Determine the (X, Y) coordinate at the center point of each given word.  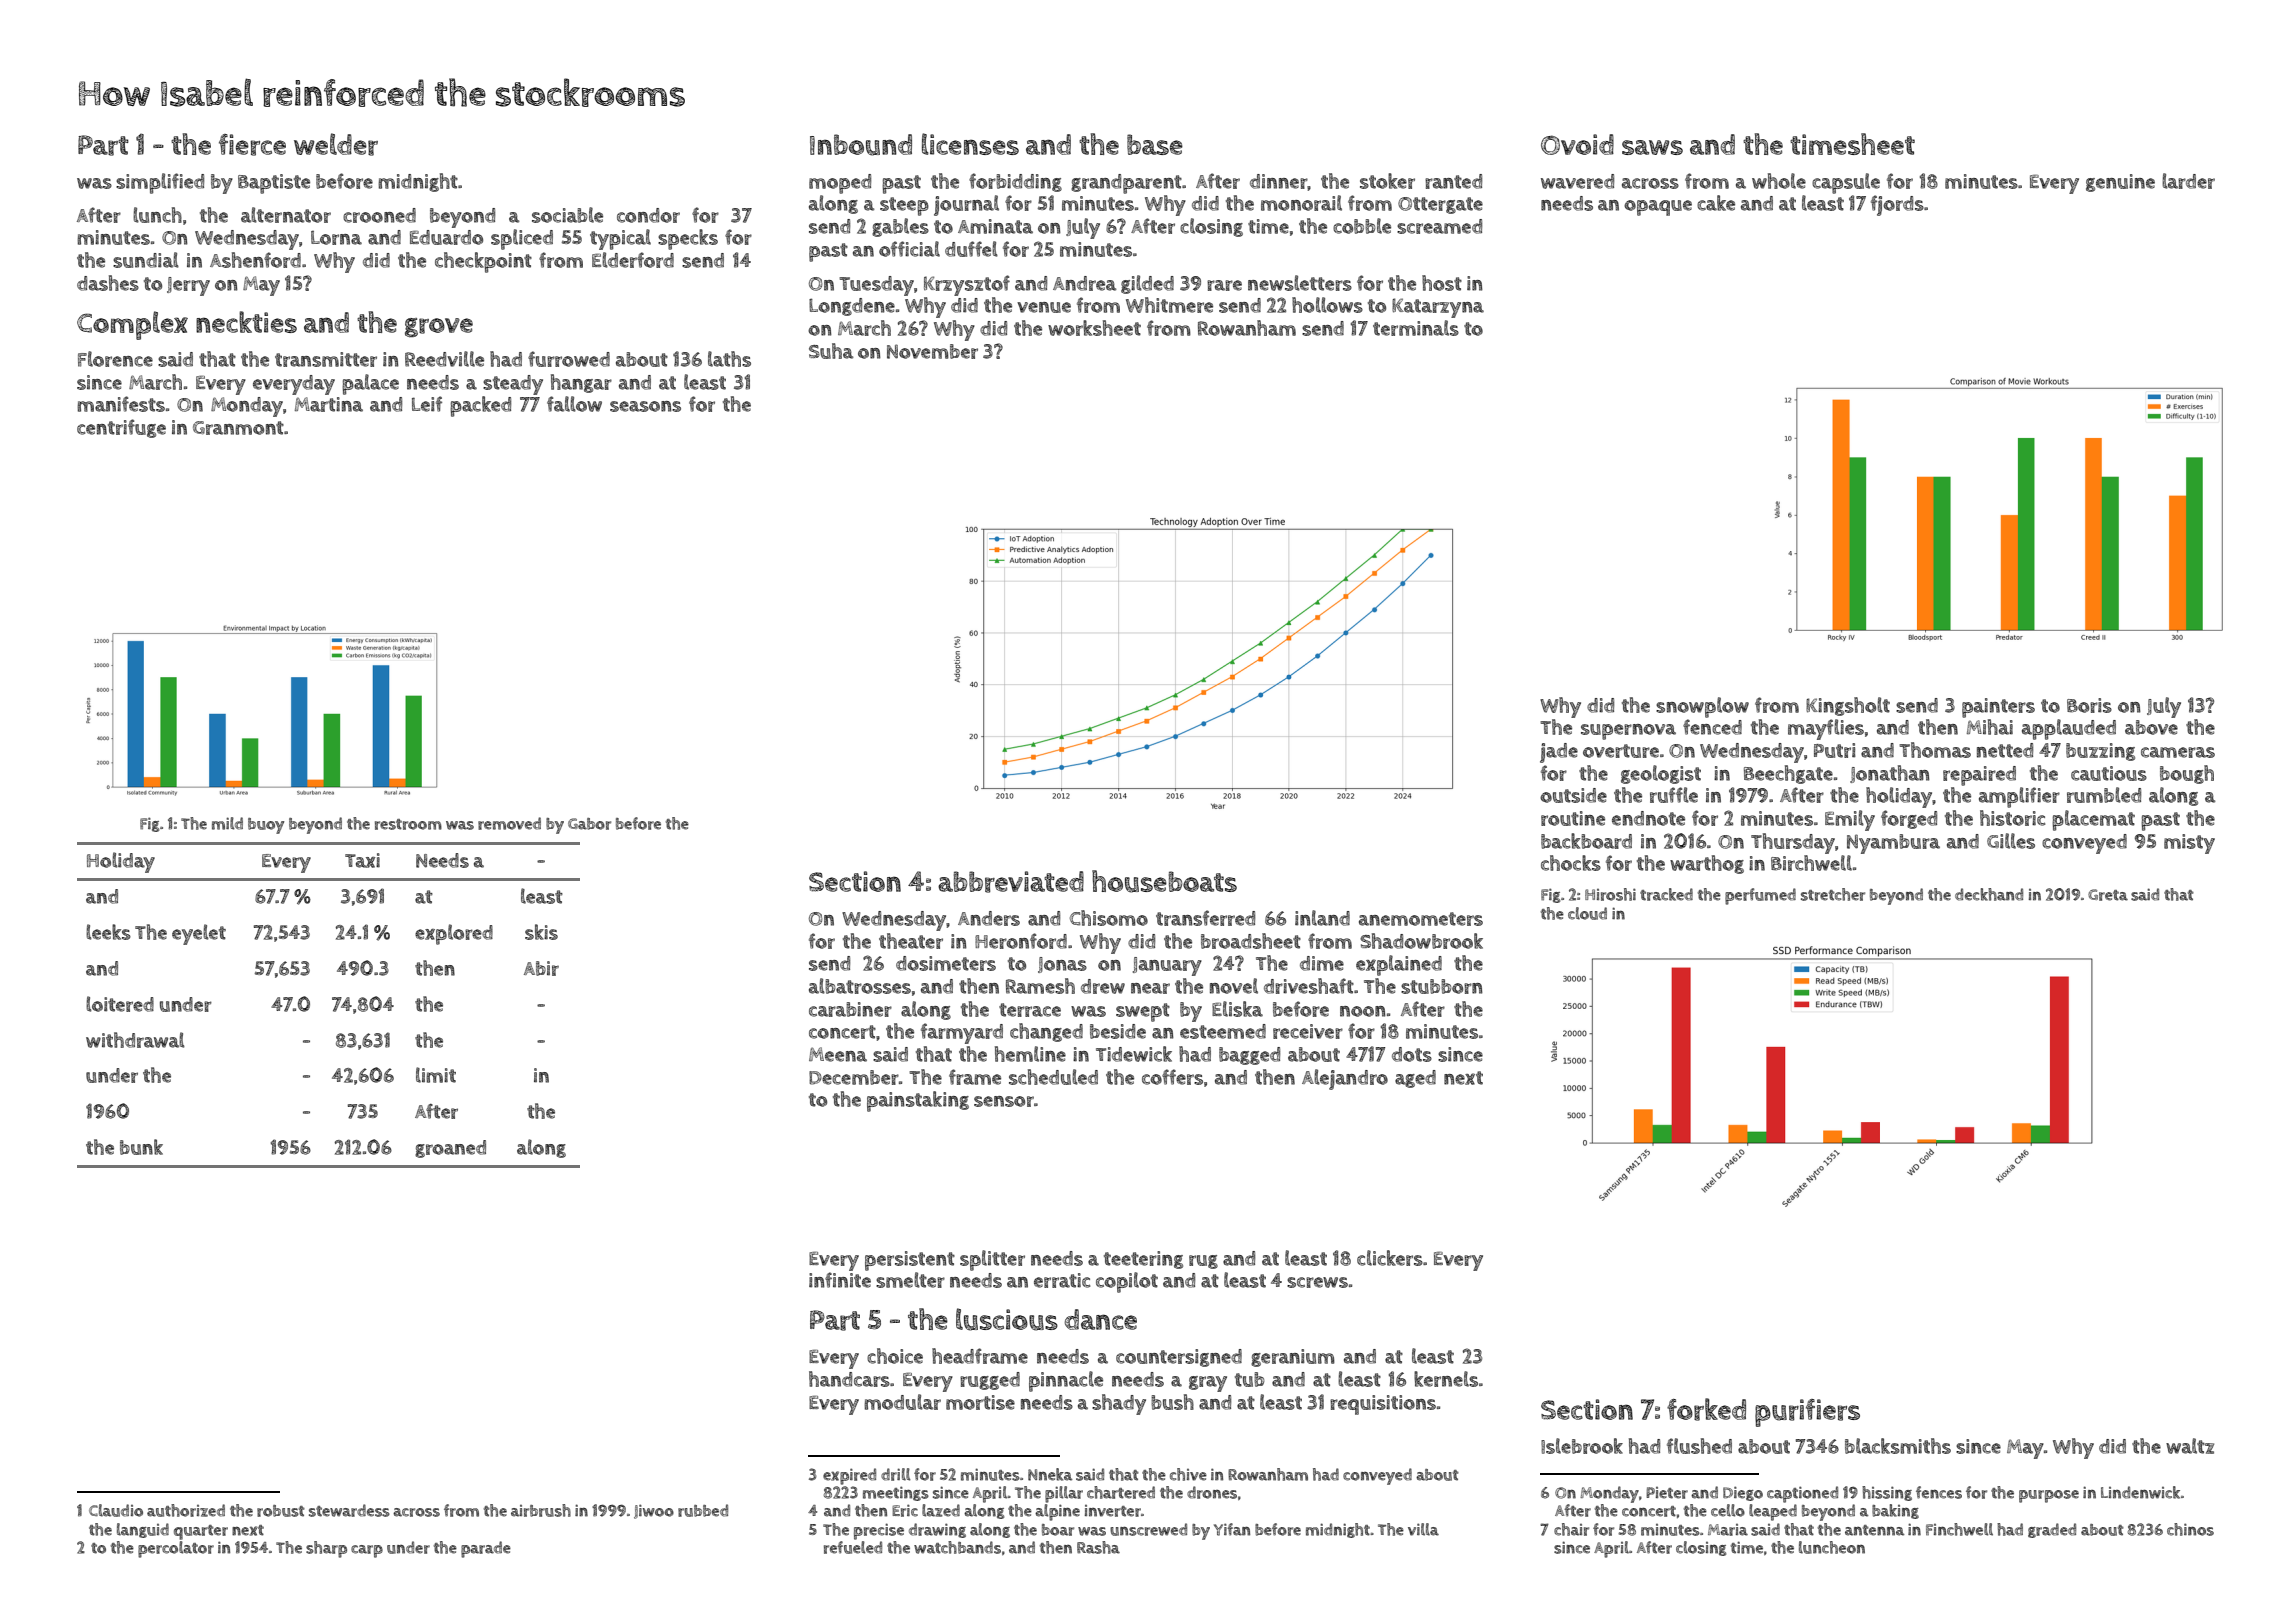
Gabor (589, 824)
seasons (645, 406)
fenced (1712, 727)
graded (2052, 1530)
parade (486, 1549)
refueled (853, 1547)
